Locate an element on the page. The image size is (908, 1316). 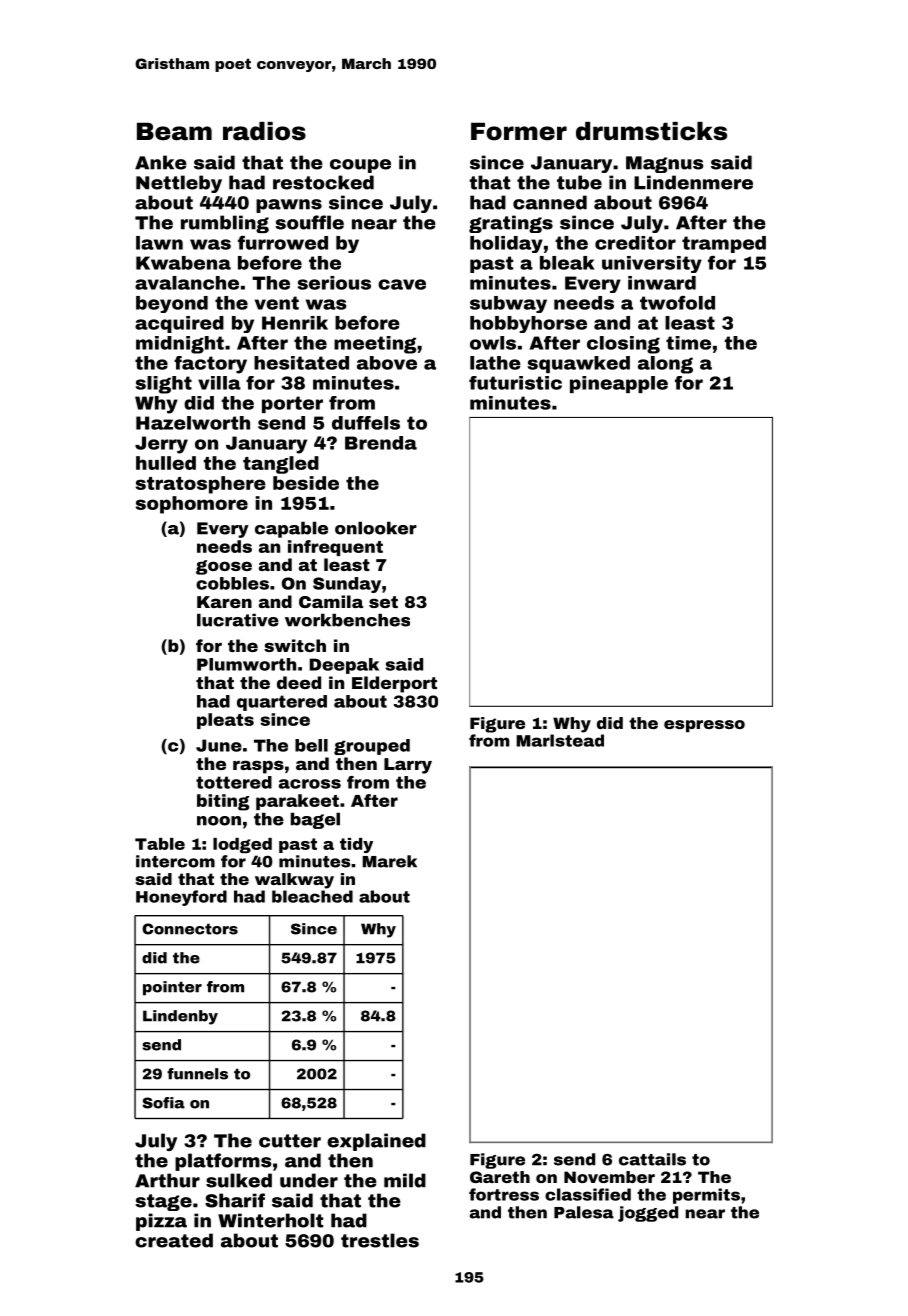
Marlstead is located at coordinates (560, 740).
